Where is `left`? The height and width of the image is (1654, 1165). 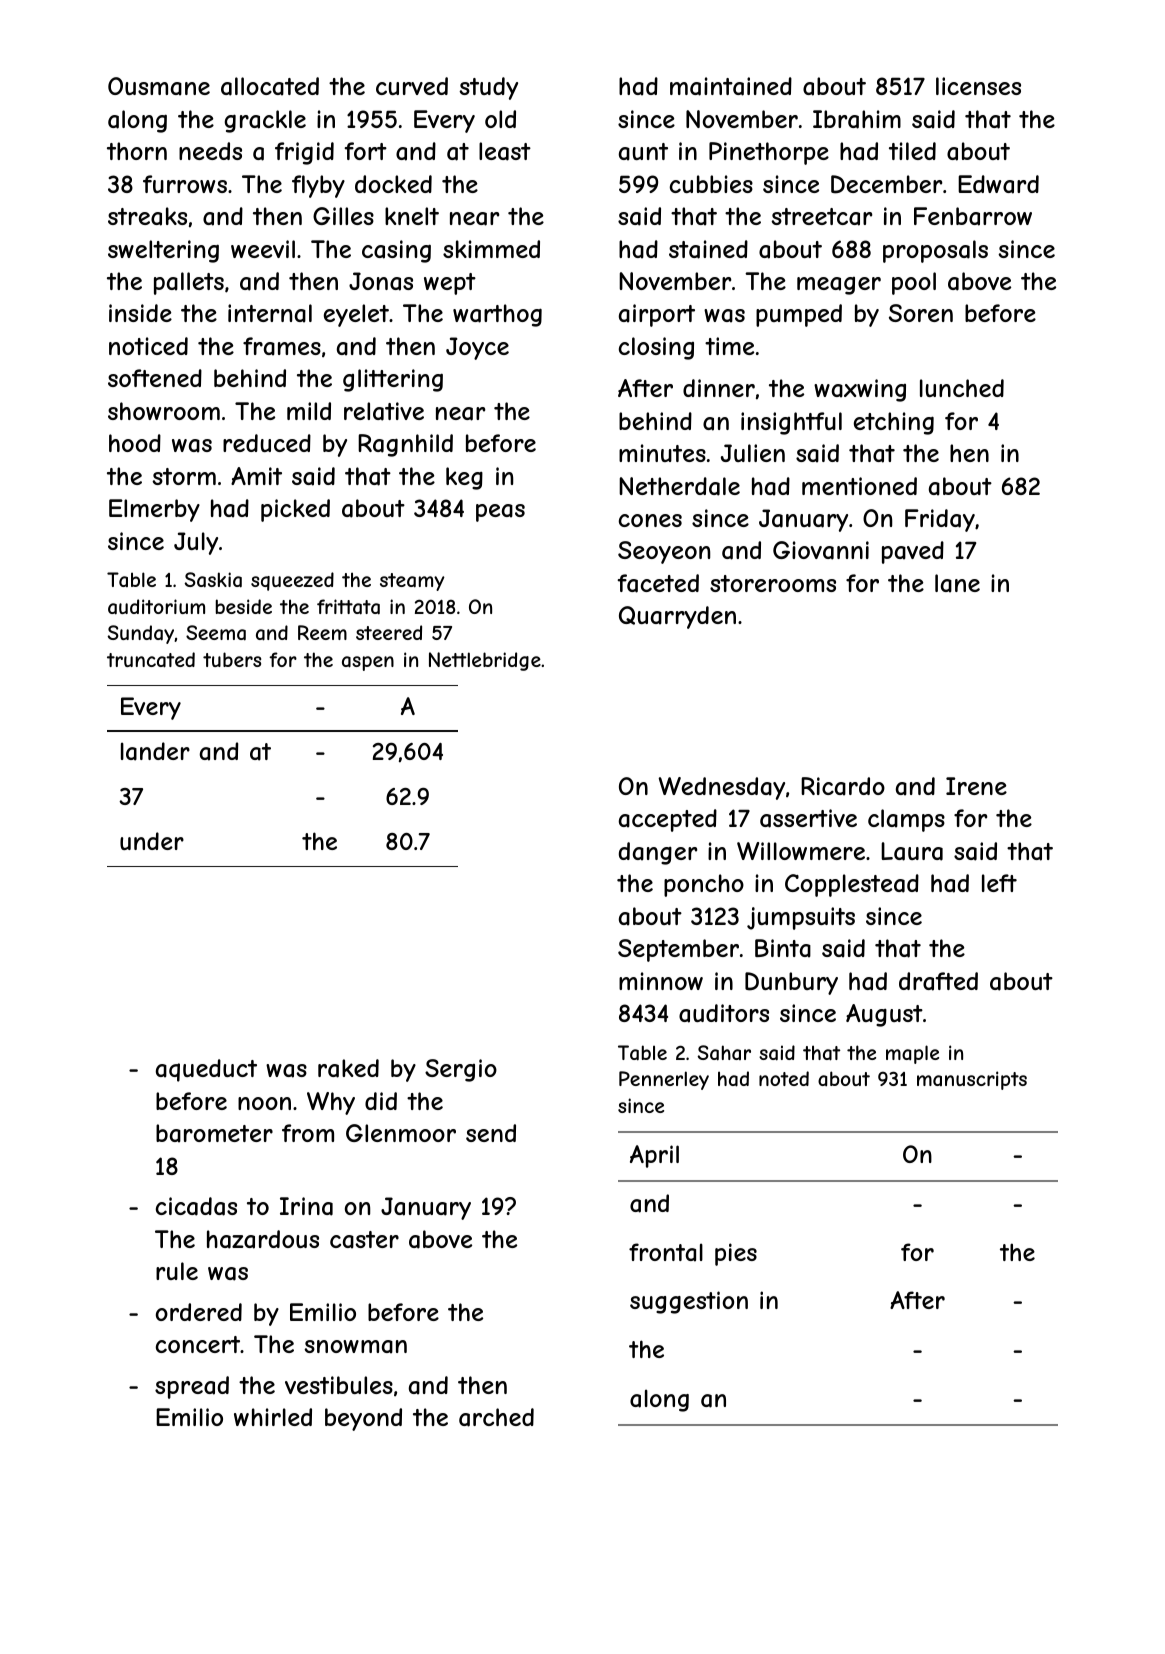 left is located at coordinates (999, 883).
